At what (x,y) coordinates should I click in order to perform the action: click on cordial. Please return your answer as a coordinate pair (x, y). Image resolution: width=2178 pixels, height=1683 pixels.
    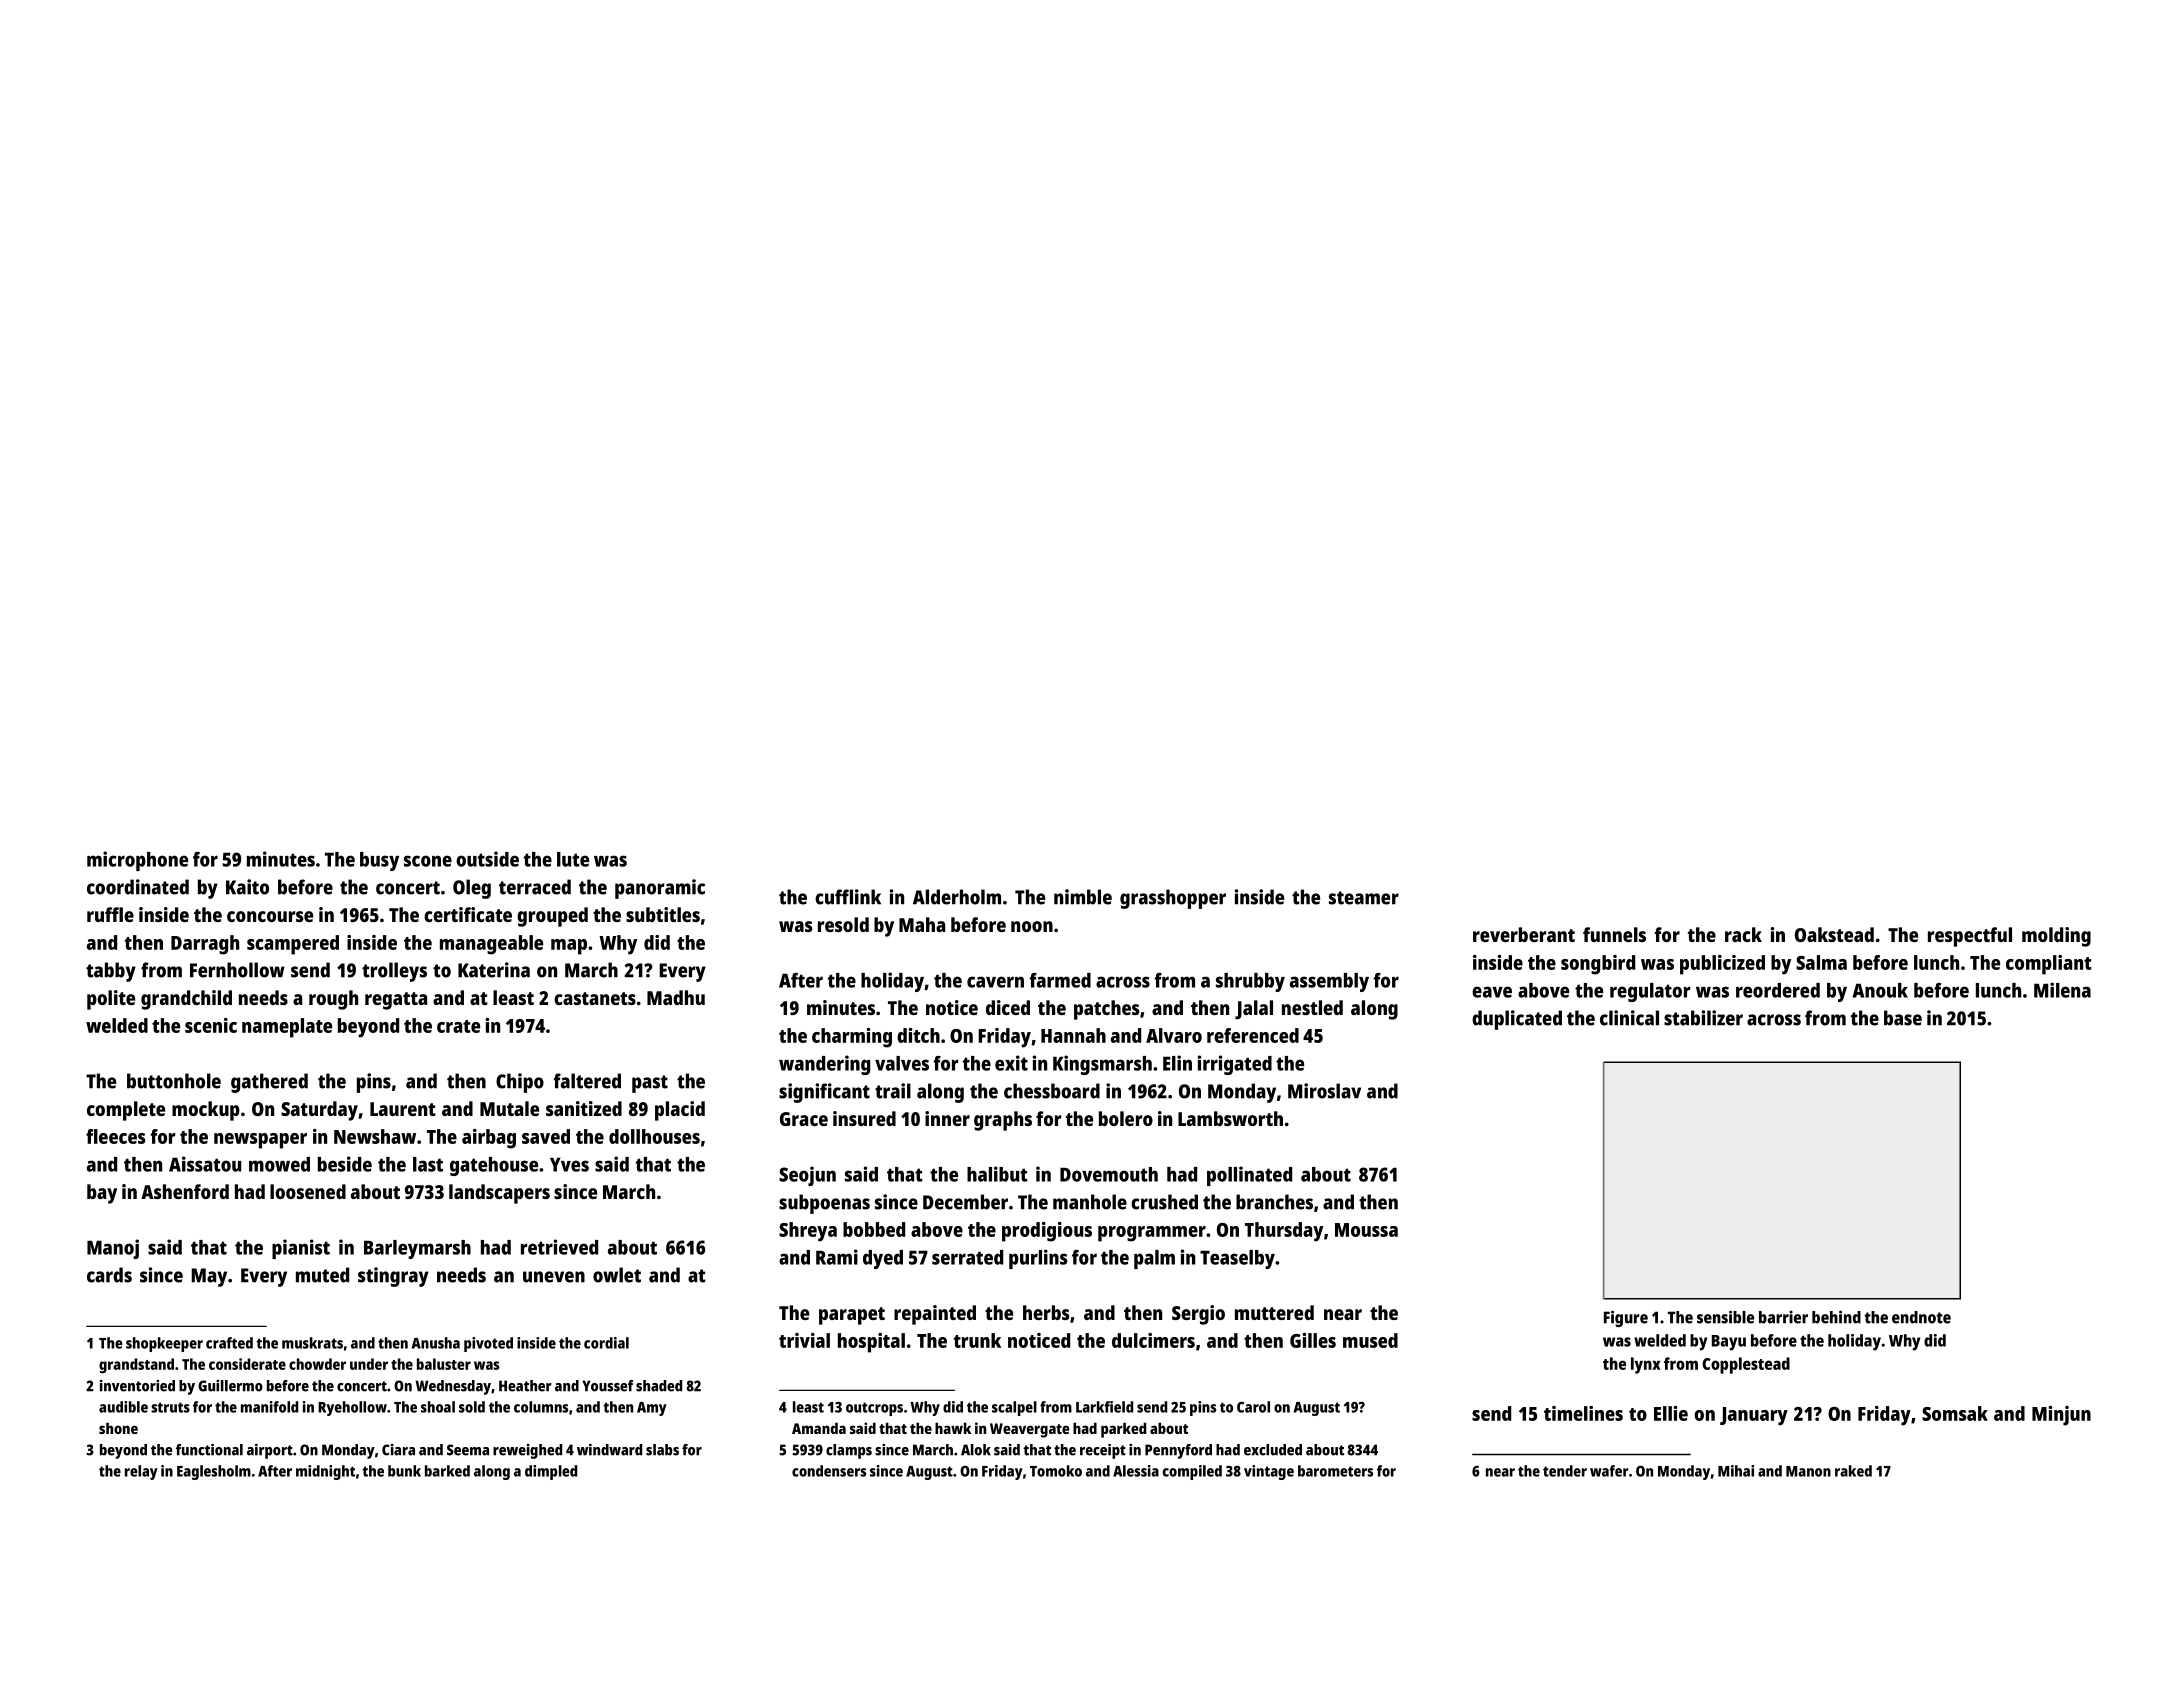
    Looking at the image, I should click on (606, 1343).
